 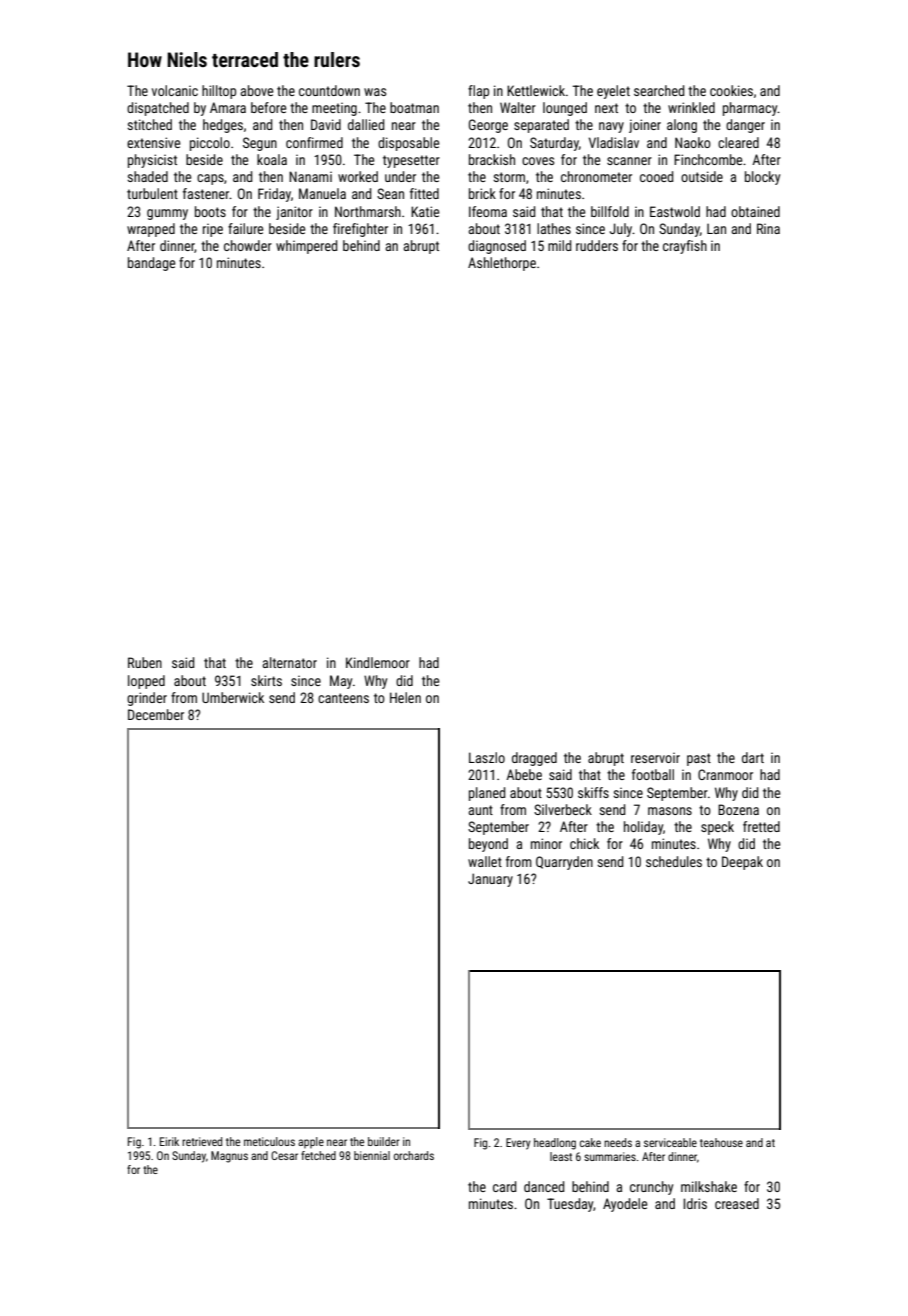 I want to click on Laszlo, so click(x=487, y=757).
